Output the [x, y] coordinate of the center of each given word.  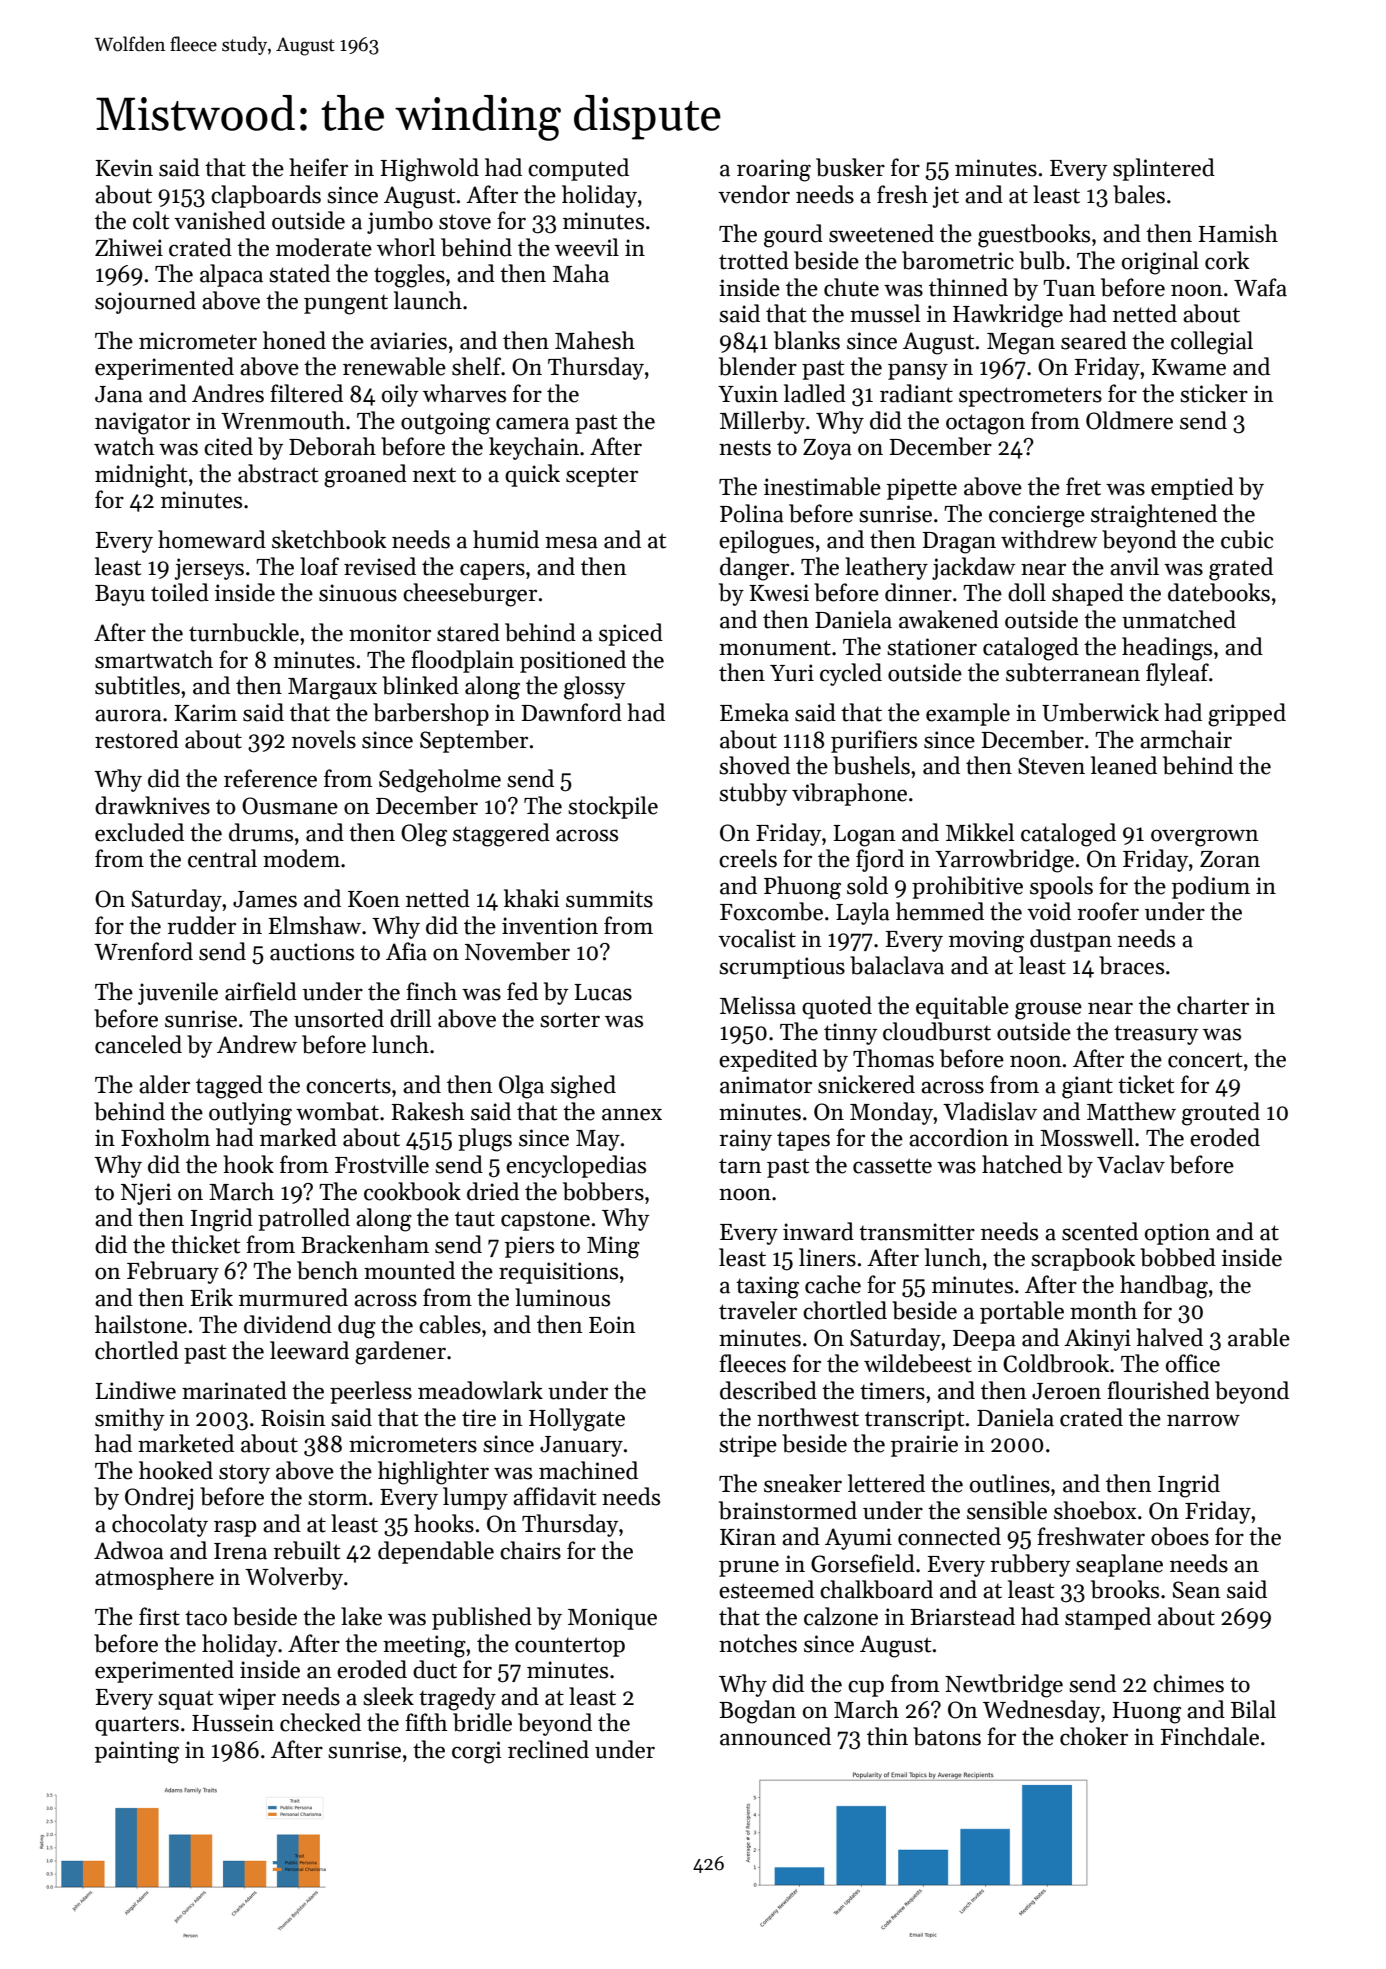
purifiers [874, 741]
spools [1061, 887]
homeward [212, 539]
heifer [318, 167]
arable [1259, 1337]
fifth [426, 1722]
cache [833, 1284]
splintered [1164, 169]
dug [357, 1327]
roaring [774, 170]
